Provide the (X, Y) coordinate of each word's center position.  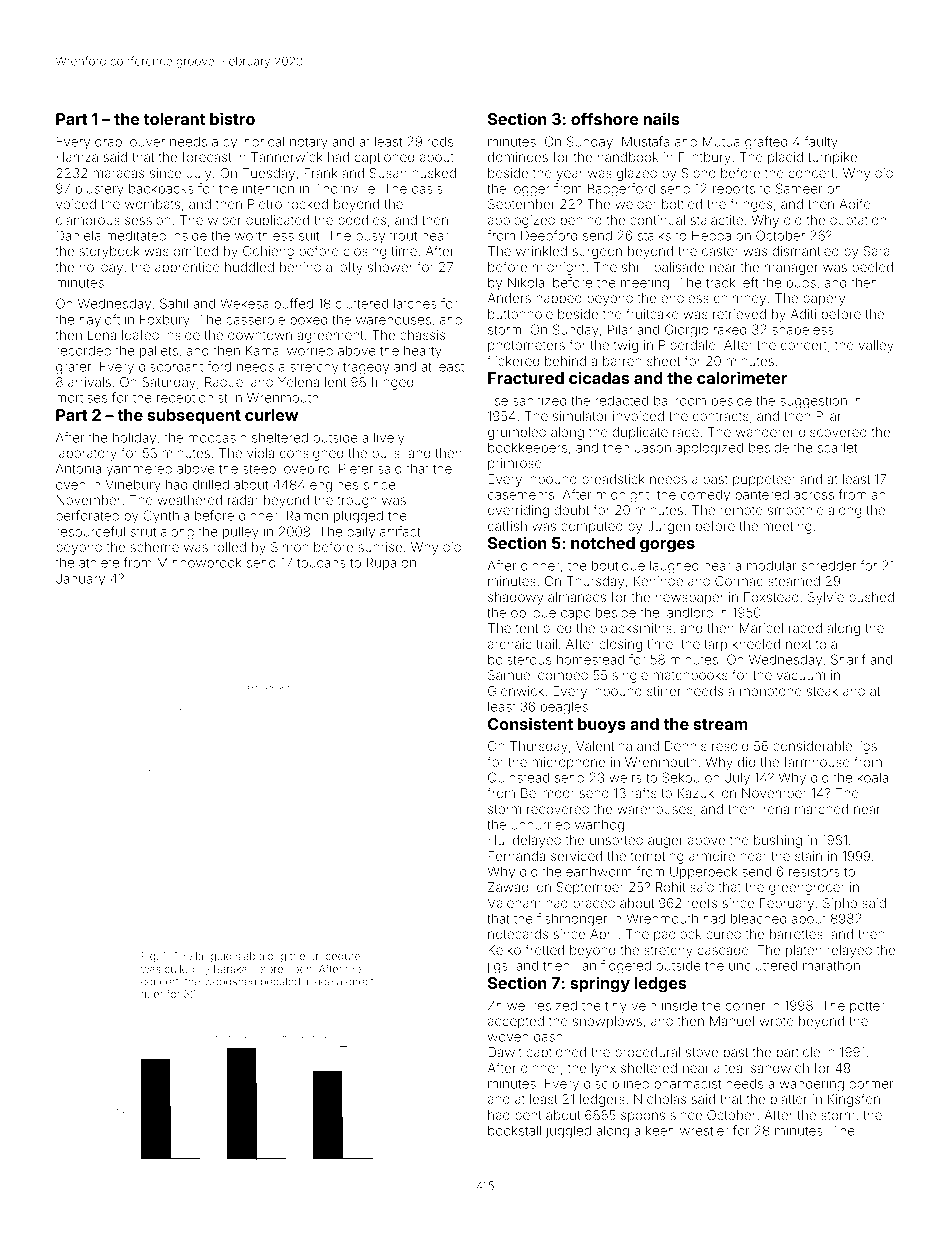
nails (661, 118)
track (720, 283)
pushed (871, 598)
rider (152, 994)
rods (440, 142)
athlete (99, 563)
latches (415, 303)
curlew (271, 415)
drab (108, 142)
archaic (510, 644)
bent (528, 1115)
